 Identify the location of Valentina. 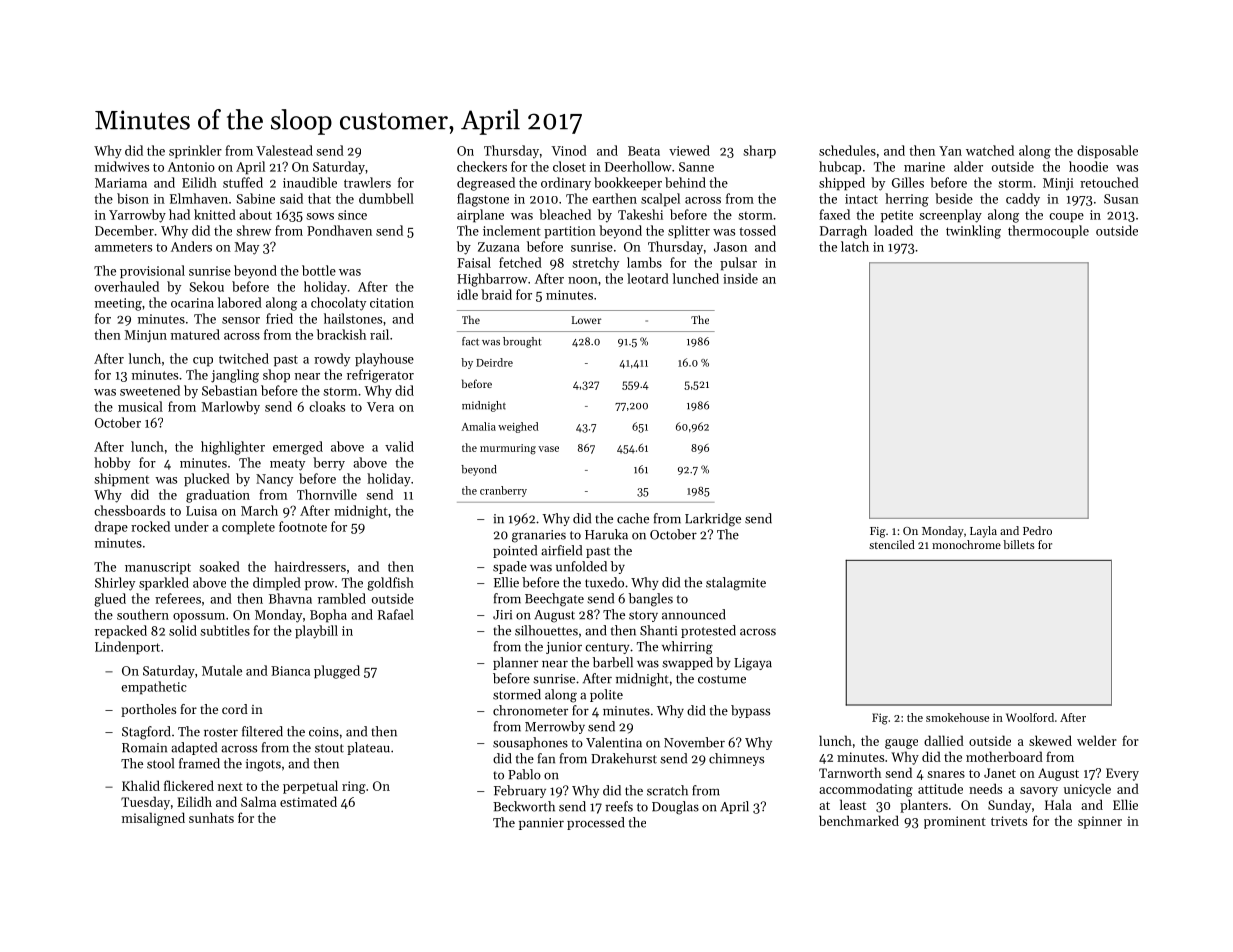
(614, 742).
